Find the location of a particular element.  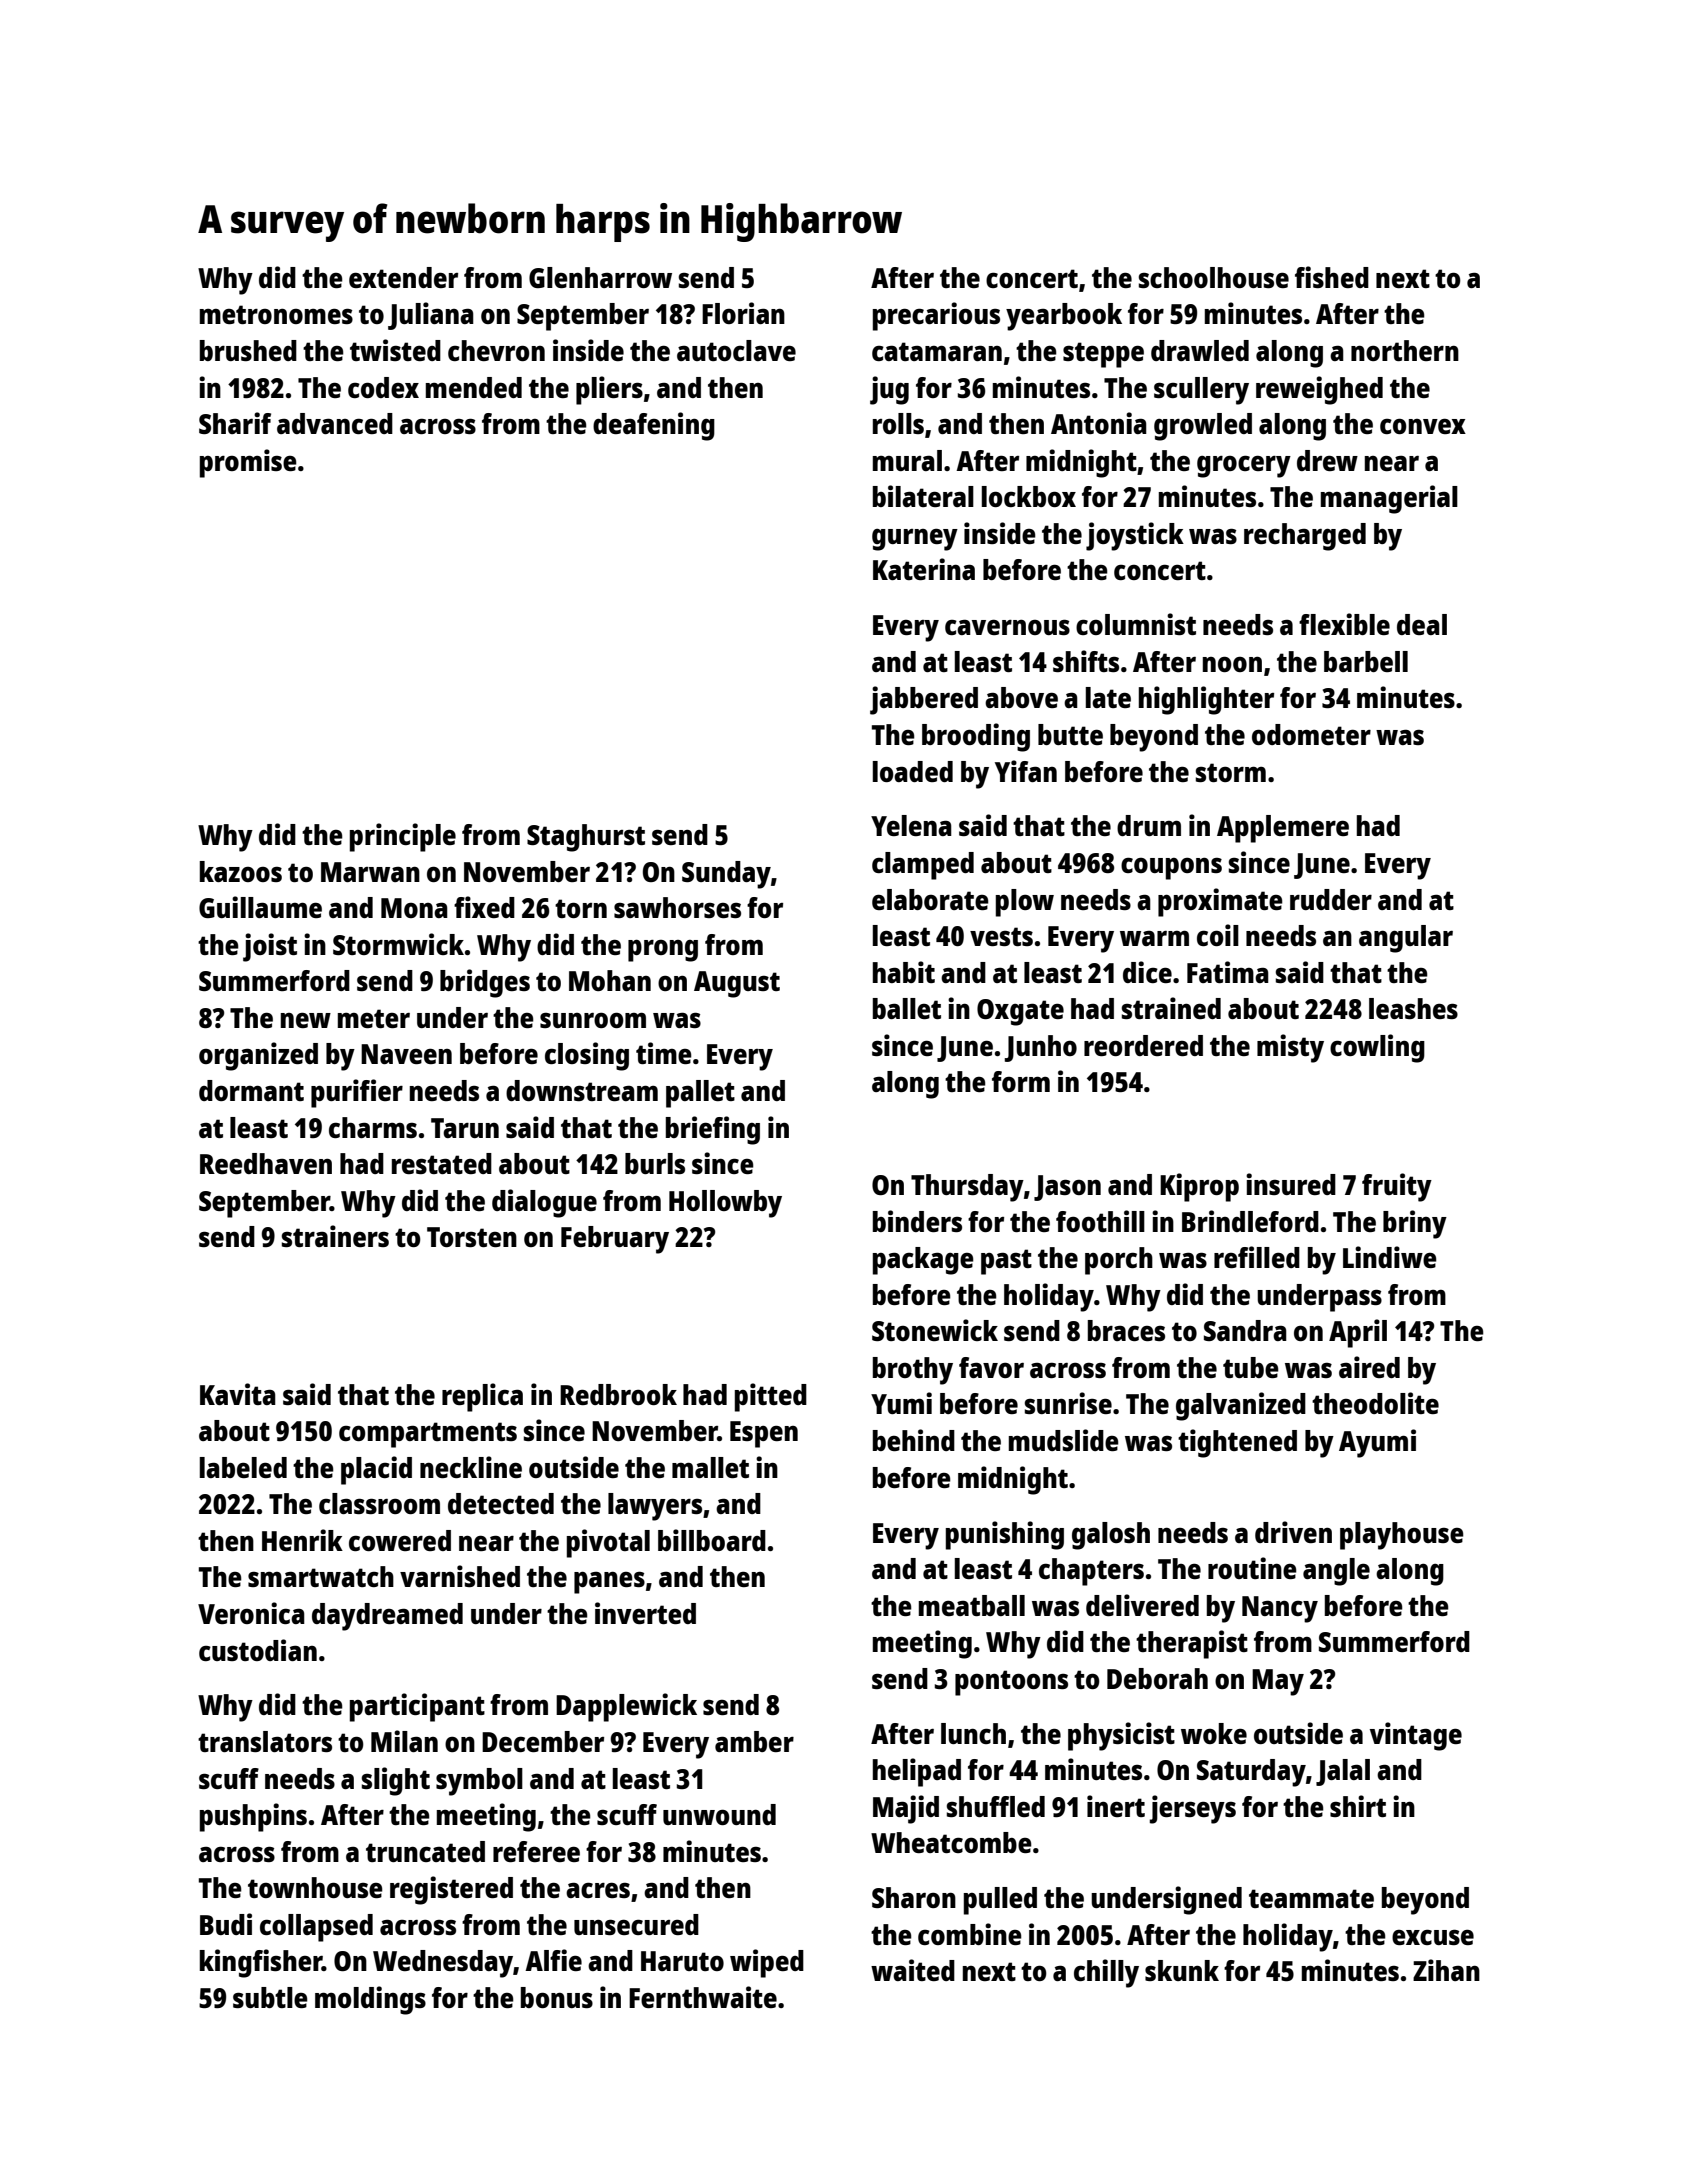

schoolhouse is located at coordinates (1214, 277).
